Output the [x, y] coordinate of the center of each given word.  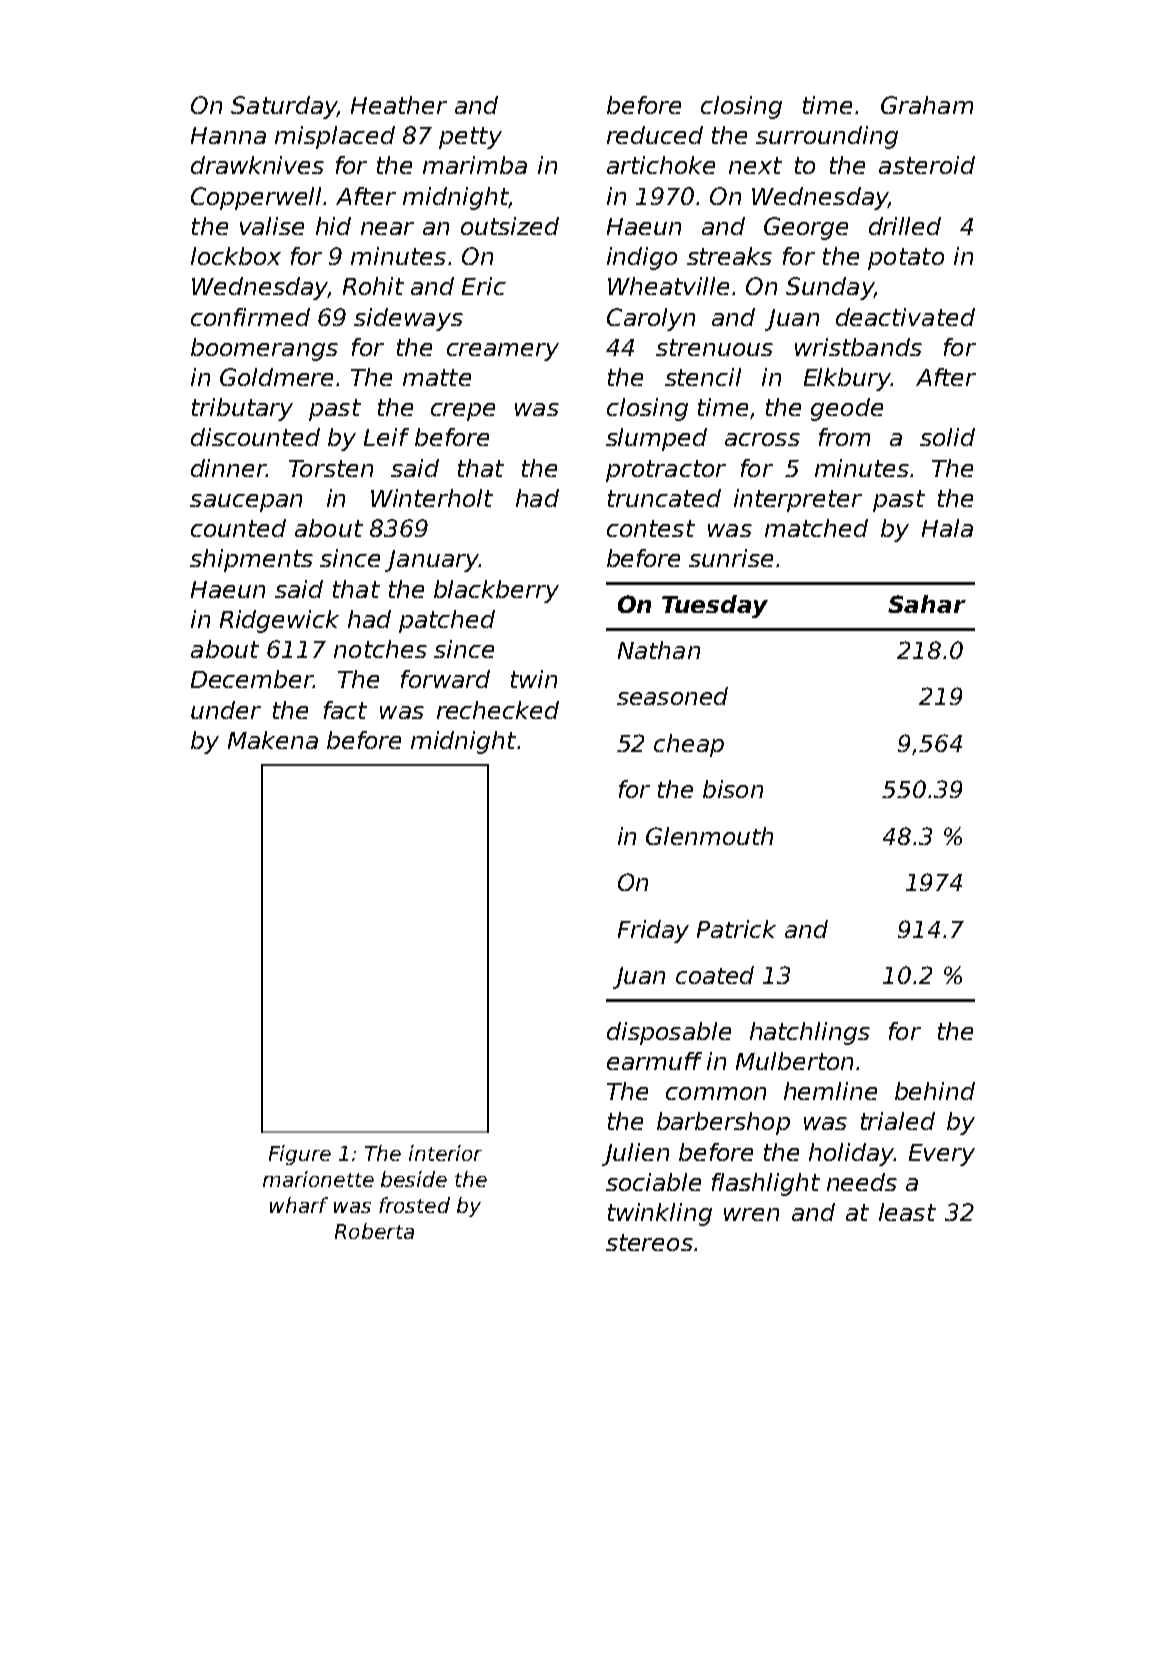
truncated [664, 498]
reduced [655, 135]
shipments [251, 560]
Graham [927, 105]
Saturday [284, 107]
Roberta [374, 1231]
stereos [649, 1242]
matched [816, 528]
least [907, 1212]
